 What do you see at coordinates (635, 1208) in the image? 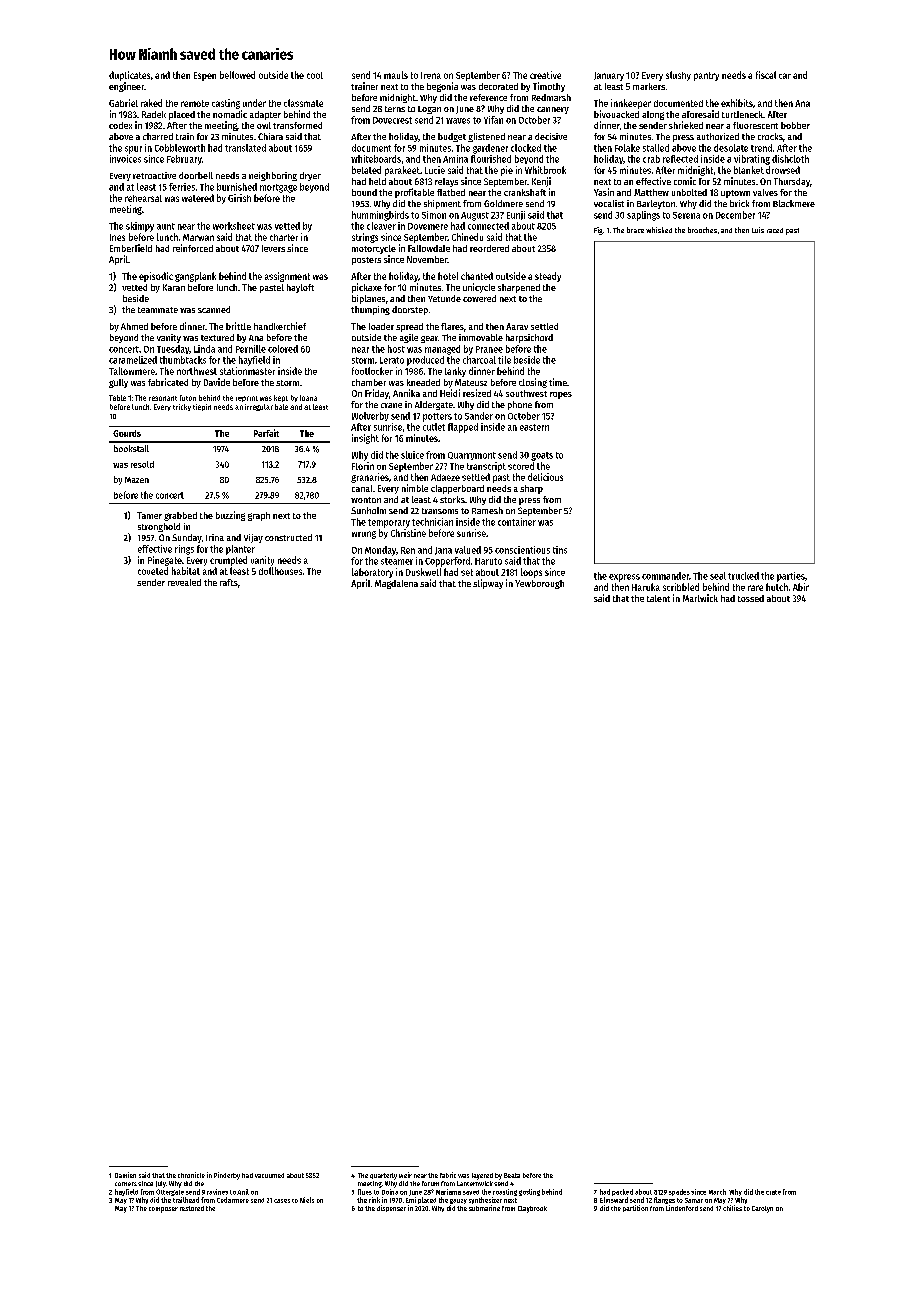
I see `partition` at bounding box center [635, 1208].
